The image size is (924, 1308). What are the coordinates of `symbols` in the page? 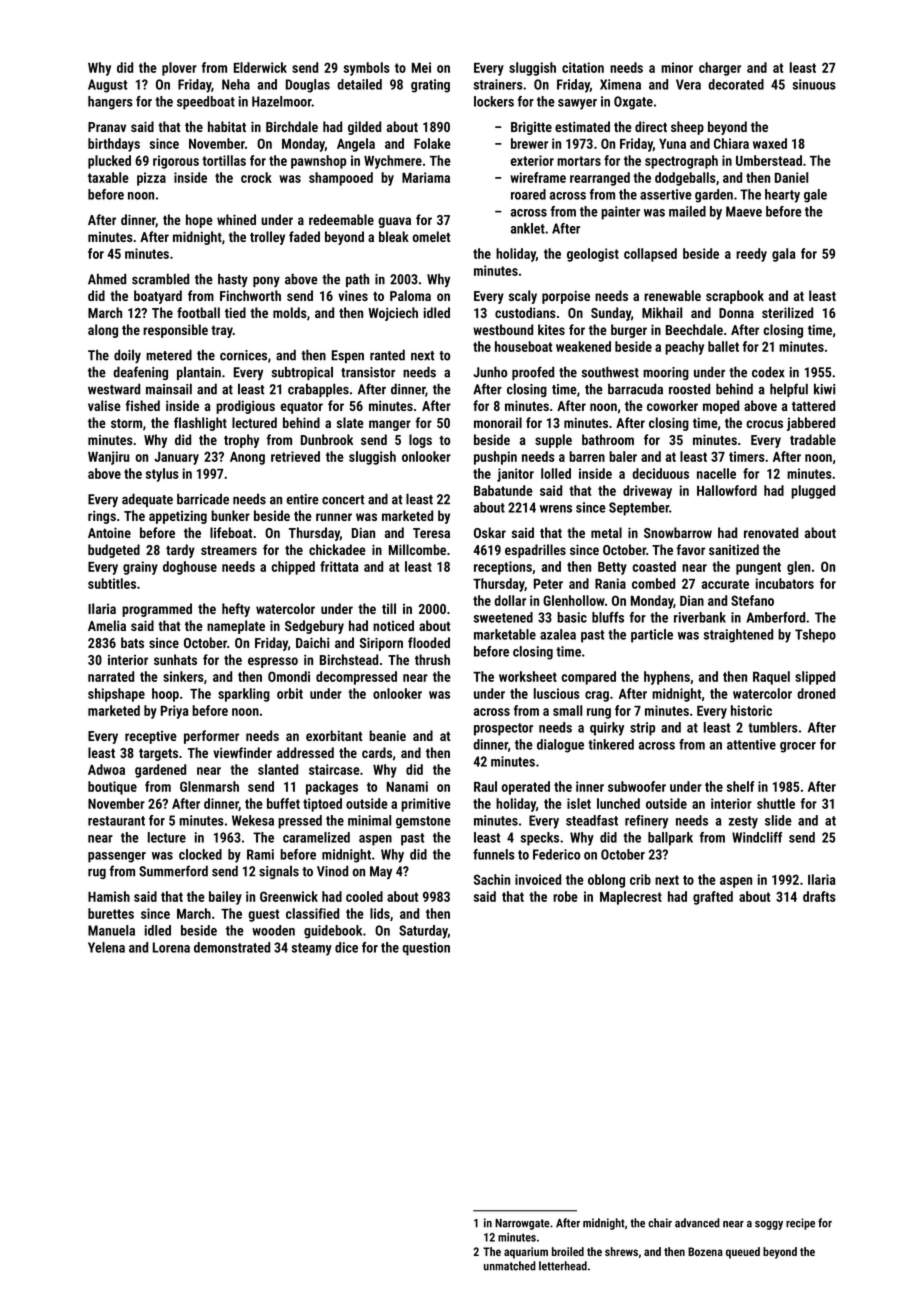 It's located at (367, 69).
